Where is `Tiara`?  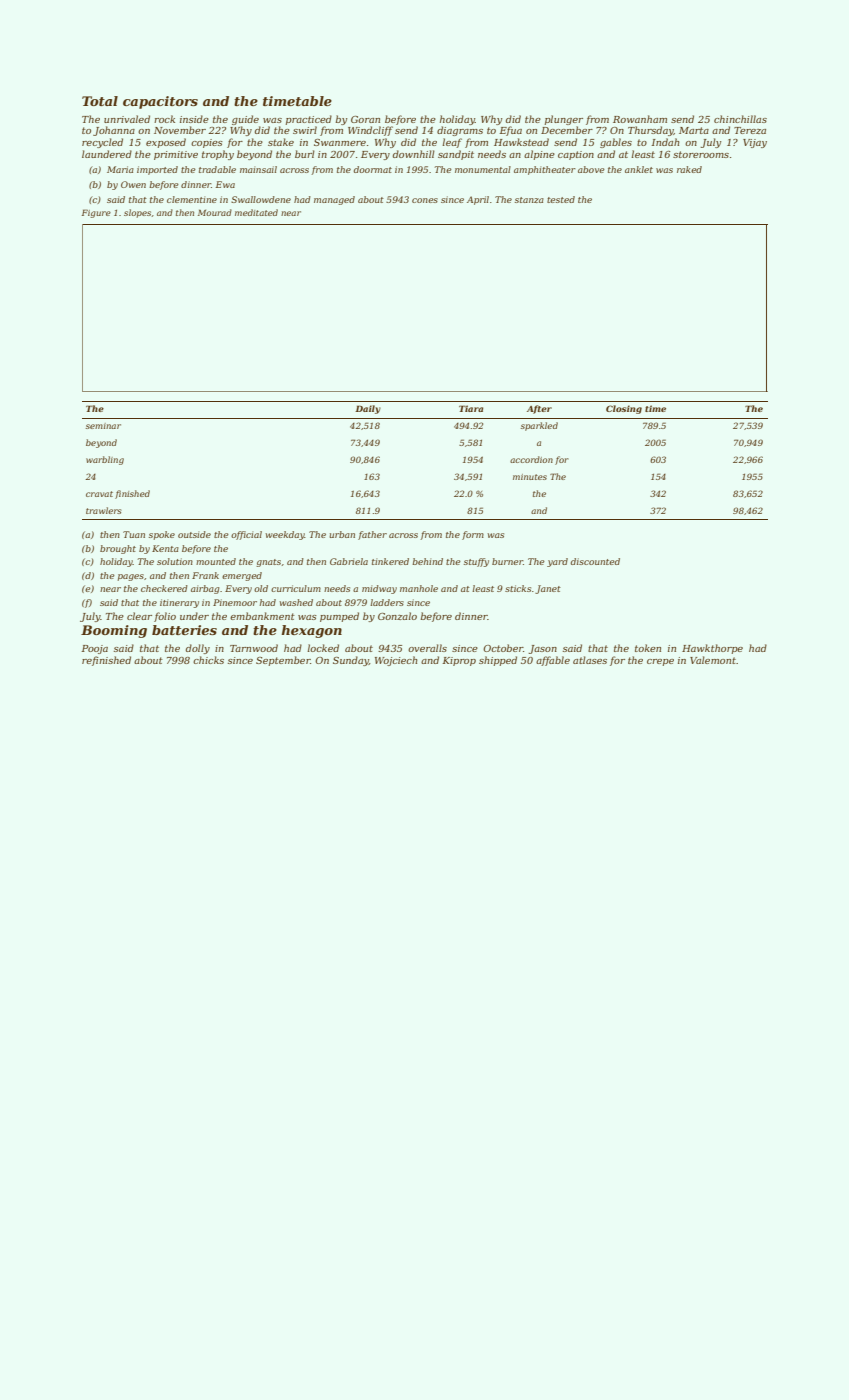
Tiara is located at coordinates (471, 408).
